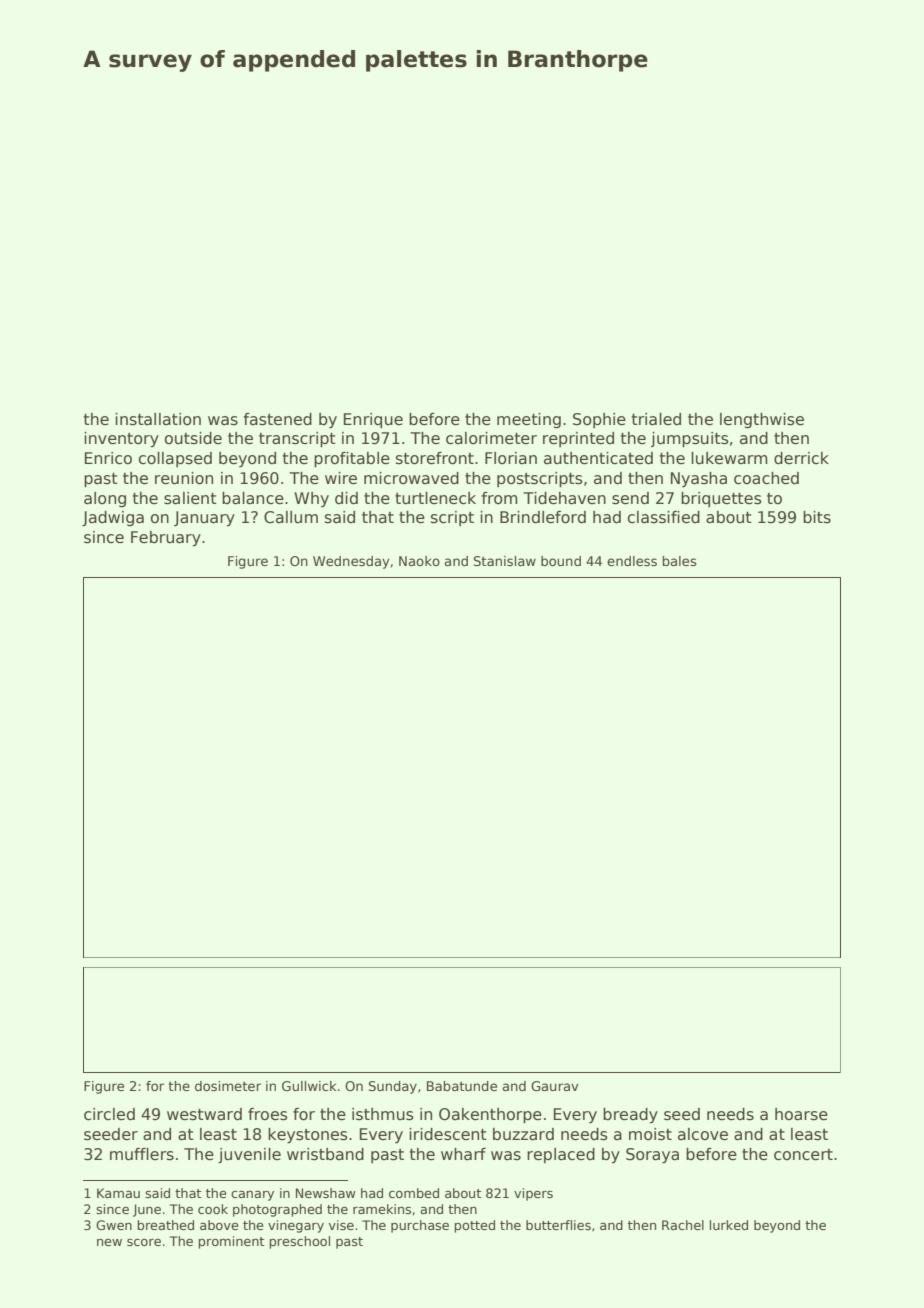 The height and width of the screenshot is (1308, 924). Describe the element at coordinates (158, 419) in the screenshot. I see `installation` at that location.
